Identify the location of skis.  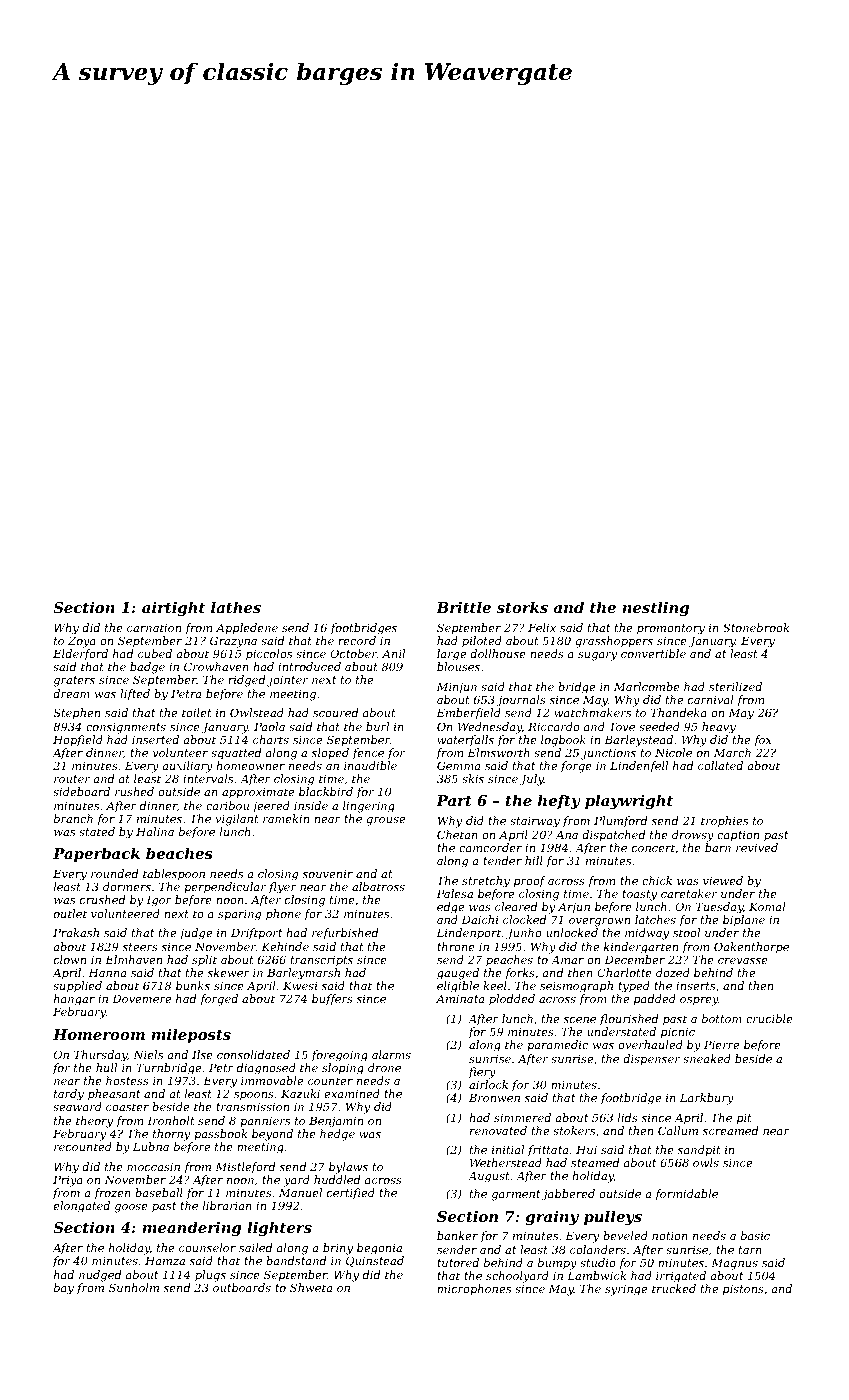
(473, 778).
